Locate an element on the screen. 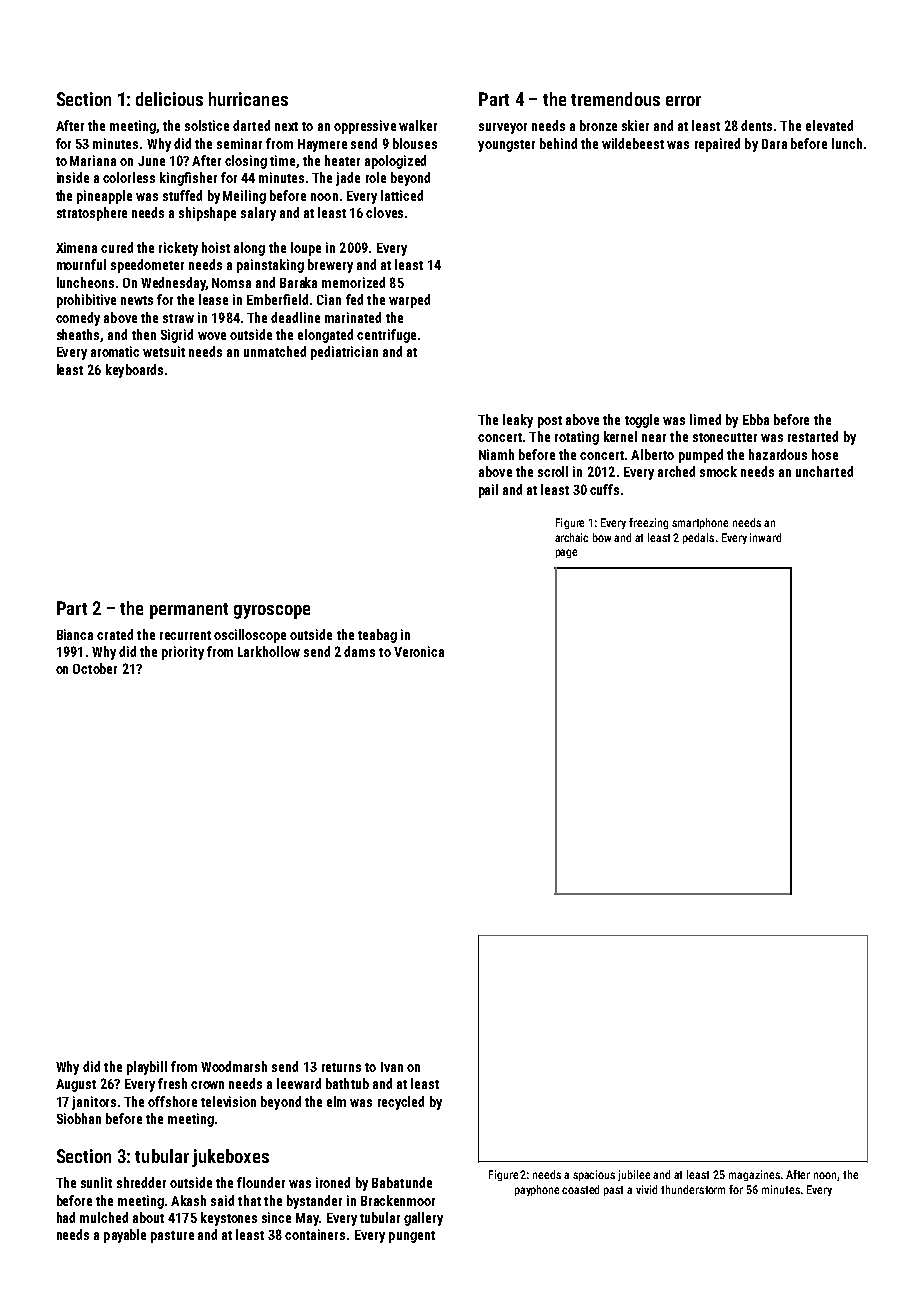 This screenshot has width=924, height=1314. restarted is located at coordinates (813, 436).
